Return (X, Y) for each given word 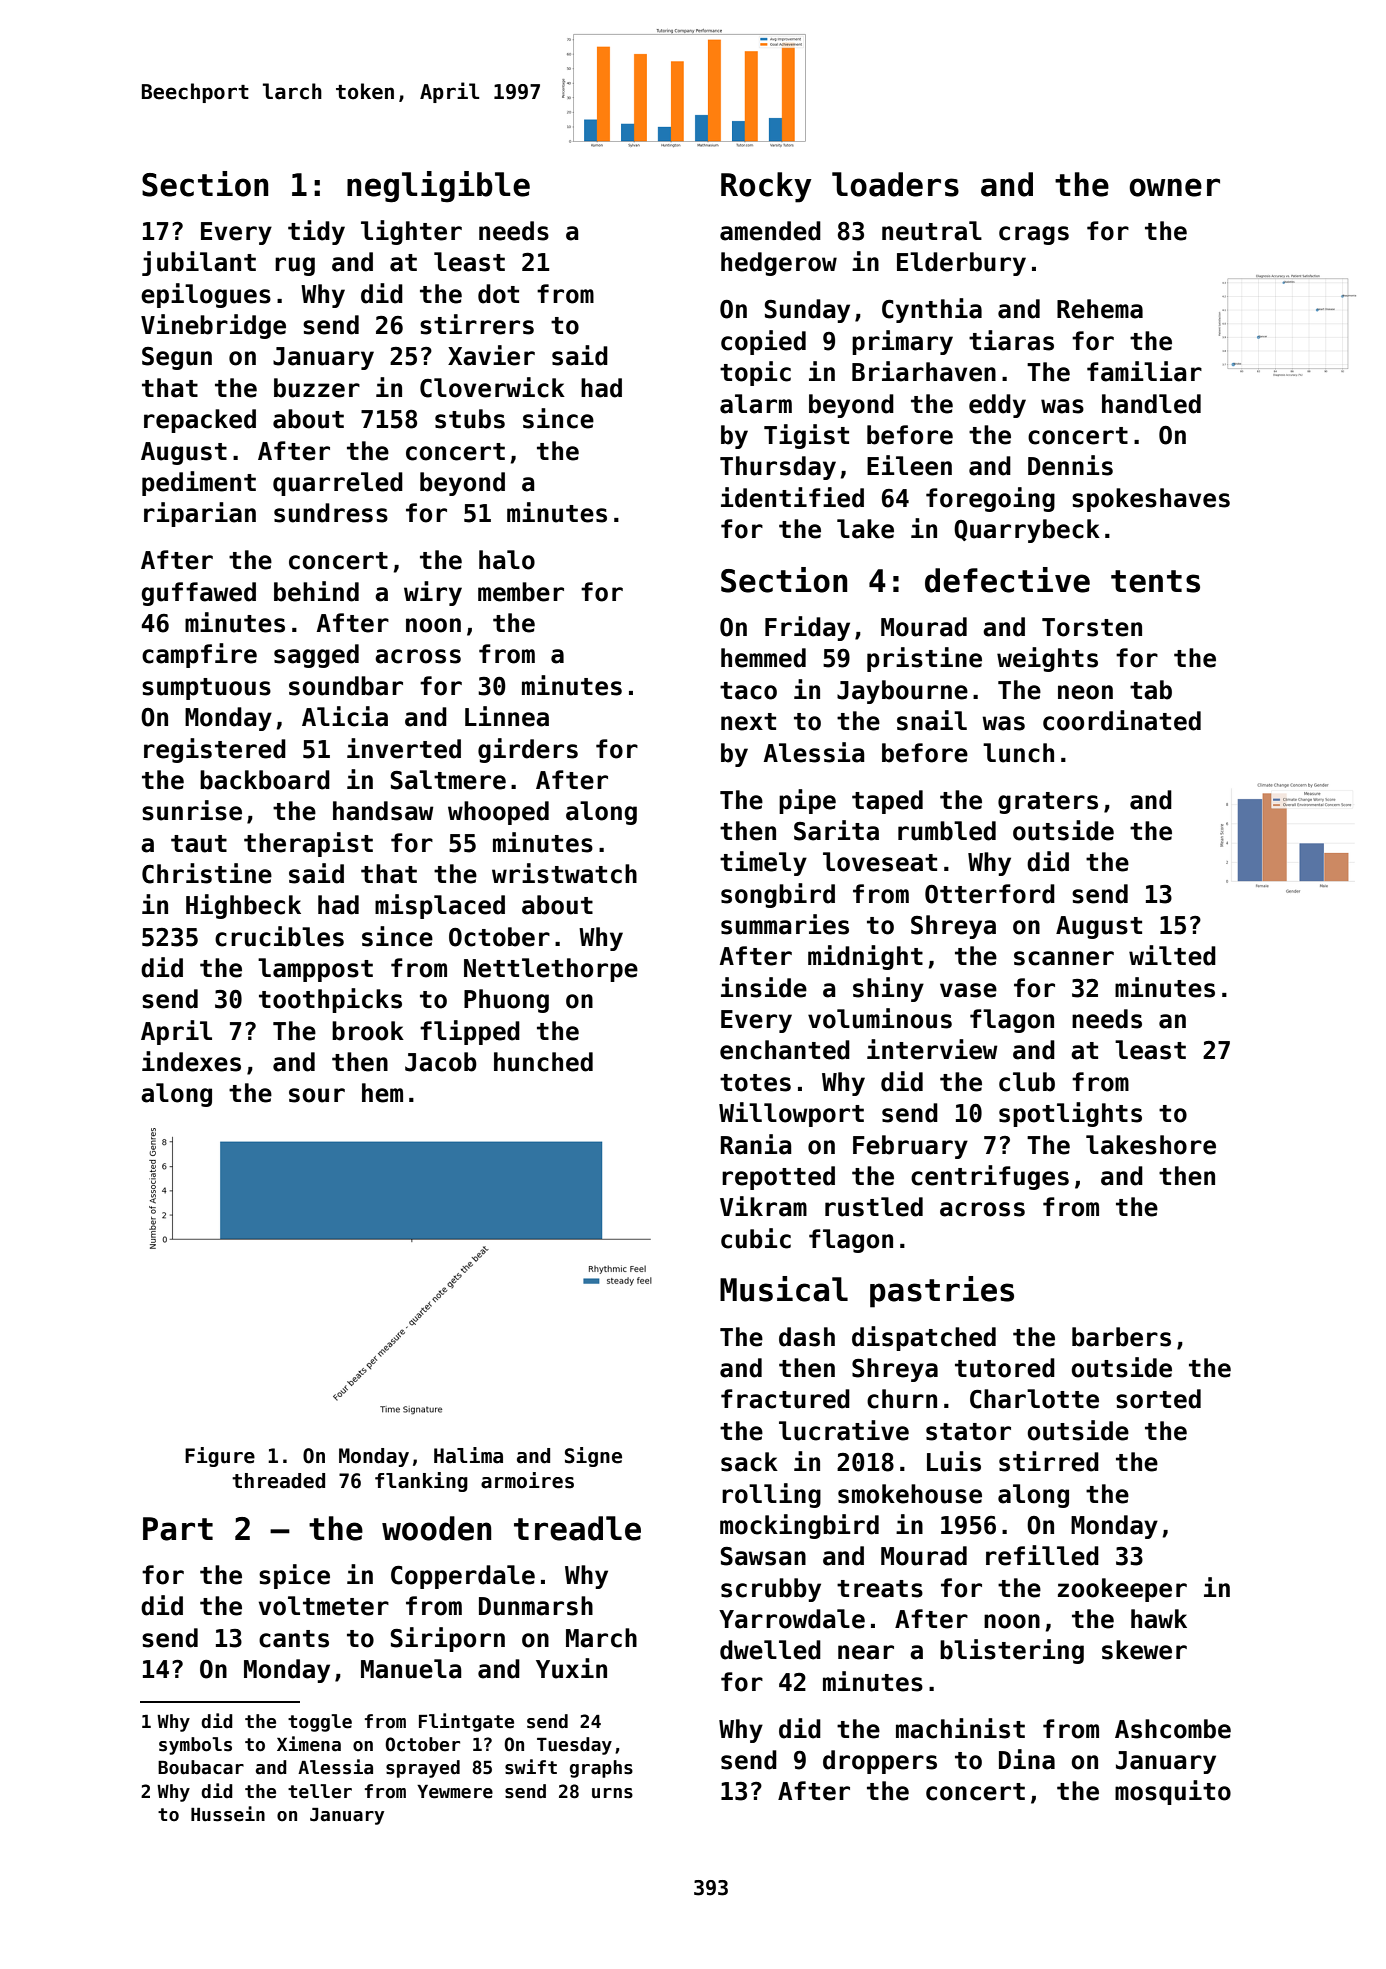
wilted (1172, 955)
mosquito (1173, 1792)
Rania (756, 1144)
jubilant (199, 263)
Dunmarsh (536, 1606)
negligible (438, 187)
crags (1034, 235)
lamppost (315, 970)
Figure (220, 1457)
